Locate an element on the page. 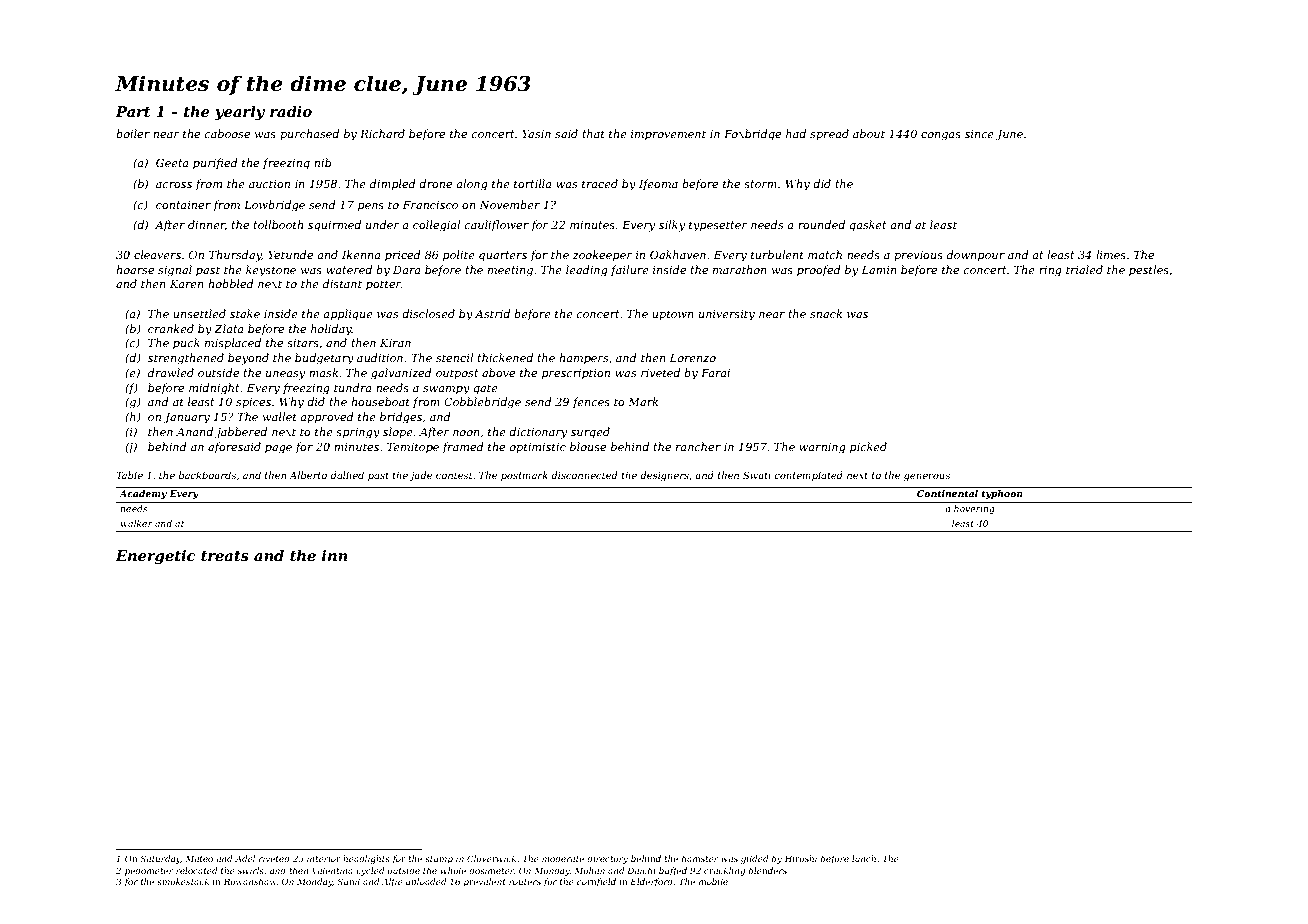 This document has width=1308, height=924. Part is located at coordinates (132, 111).
